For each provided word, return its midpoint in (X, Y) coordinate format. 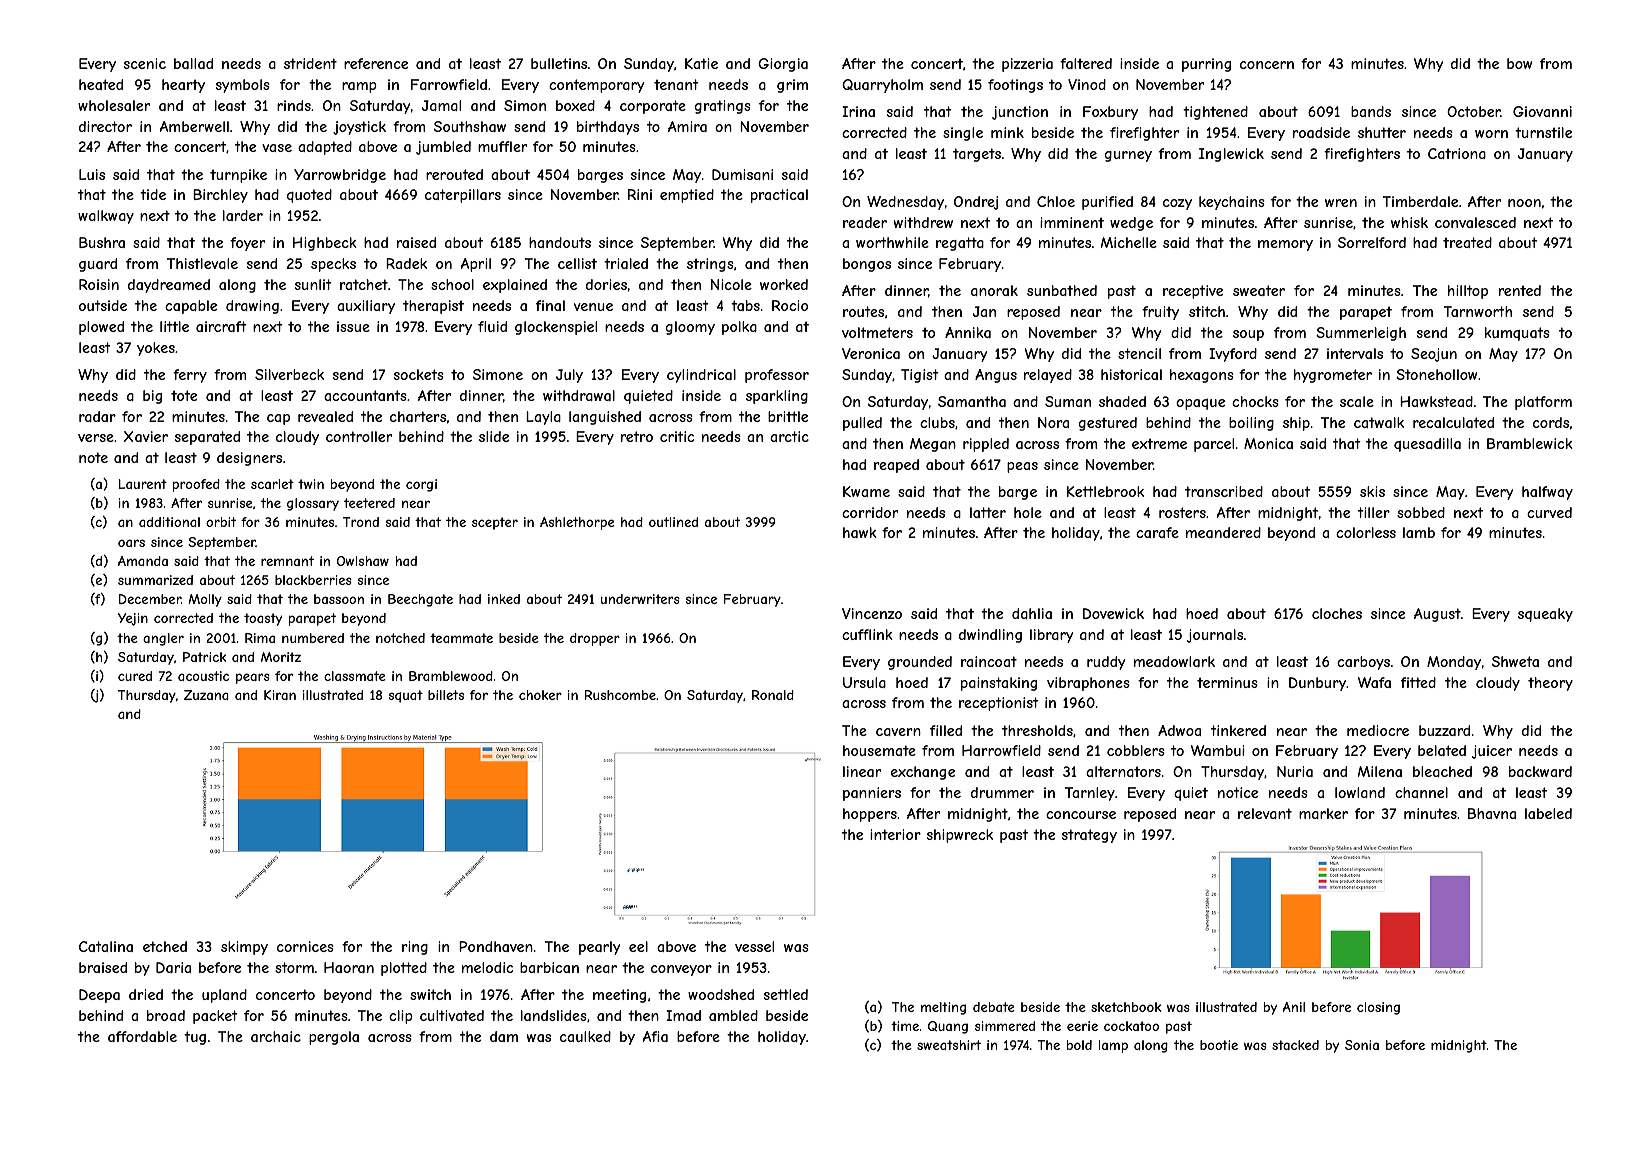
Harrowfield (1001, 750)
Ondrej (976, 203)
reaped (896, 466)
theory (1550, 684)
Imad (683, 1015)
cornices (305, 946)
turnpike (238, 176)
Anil (1294, 1007)
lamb (1419, 532)
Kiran (280, 695)
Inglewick (1231, 155)
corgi (421, 485)
